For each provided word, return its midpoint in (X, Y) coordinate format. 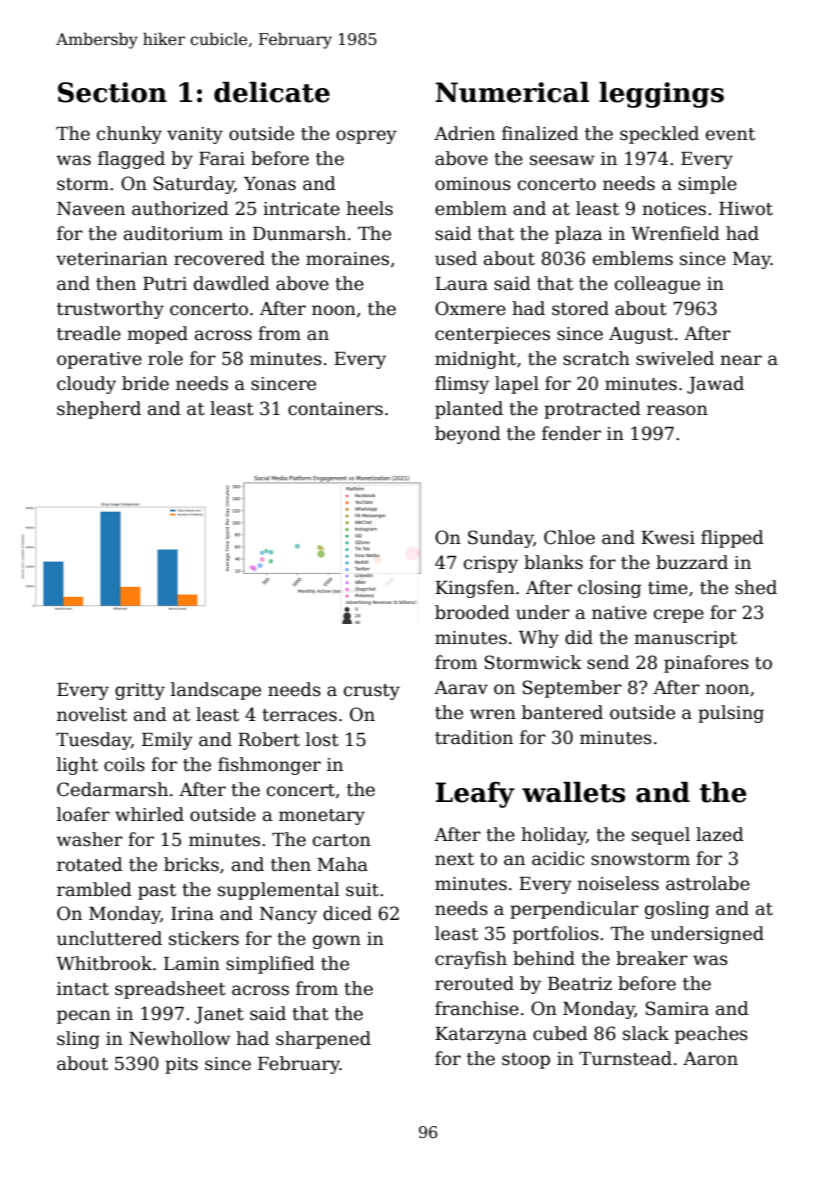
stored (580, 308)
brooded (472, 612)
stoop (526, 1061)
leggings (661, 95)
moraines (347, 259)
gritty (140, 691)
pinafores (706, 664)
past (157, 892)
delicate (272, 92)
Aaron (710, 1059)
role (165, 358)
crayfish (471, 960)
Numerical (512, 92)
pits (181, 1065)
